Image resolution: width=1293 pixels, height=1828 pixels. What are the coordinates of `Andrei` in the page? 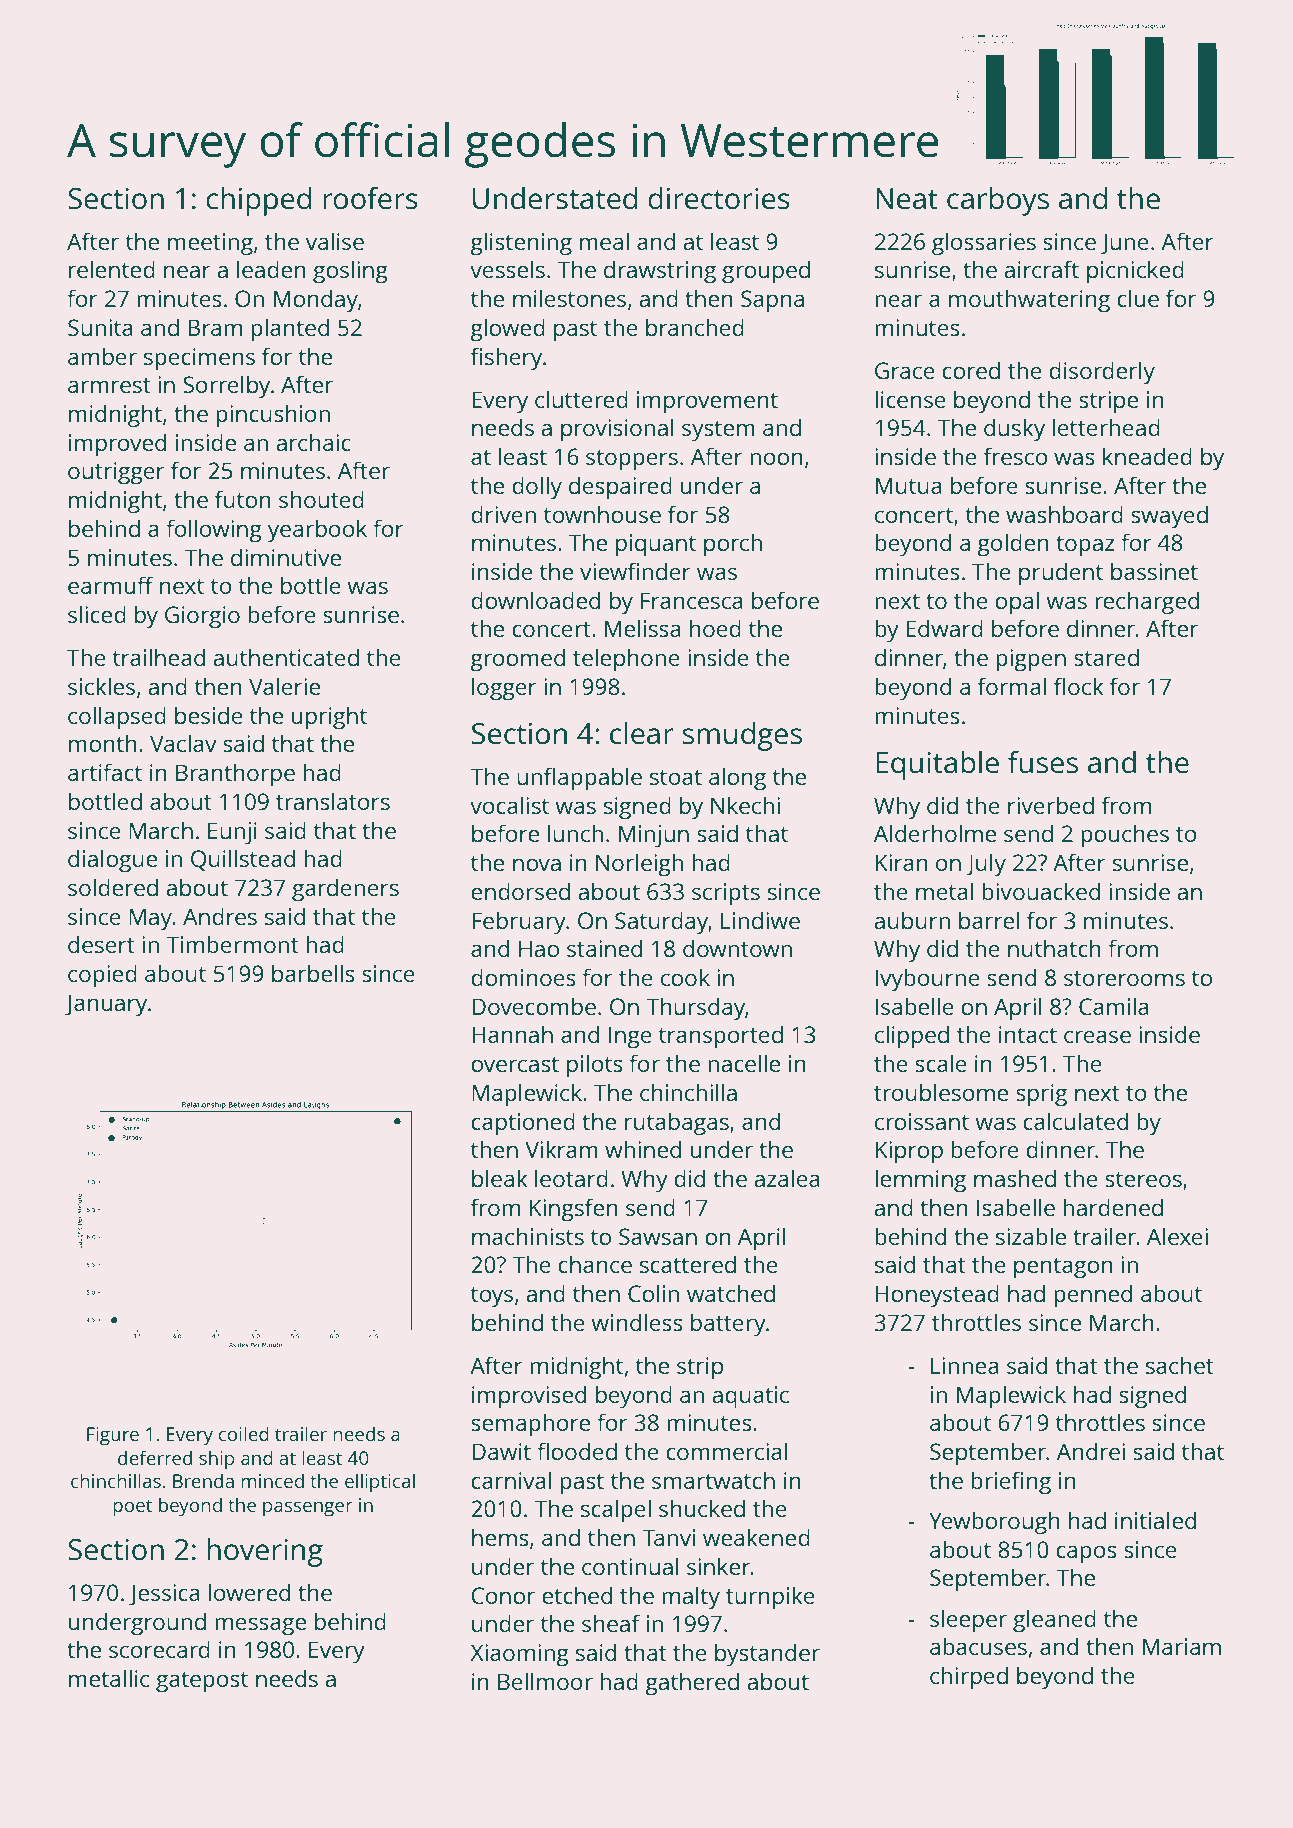 It's located at (1091, 1451).
